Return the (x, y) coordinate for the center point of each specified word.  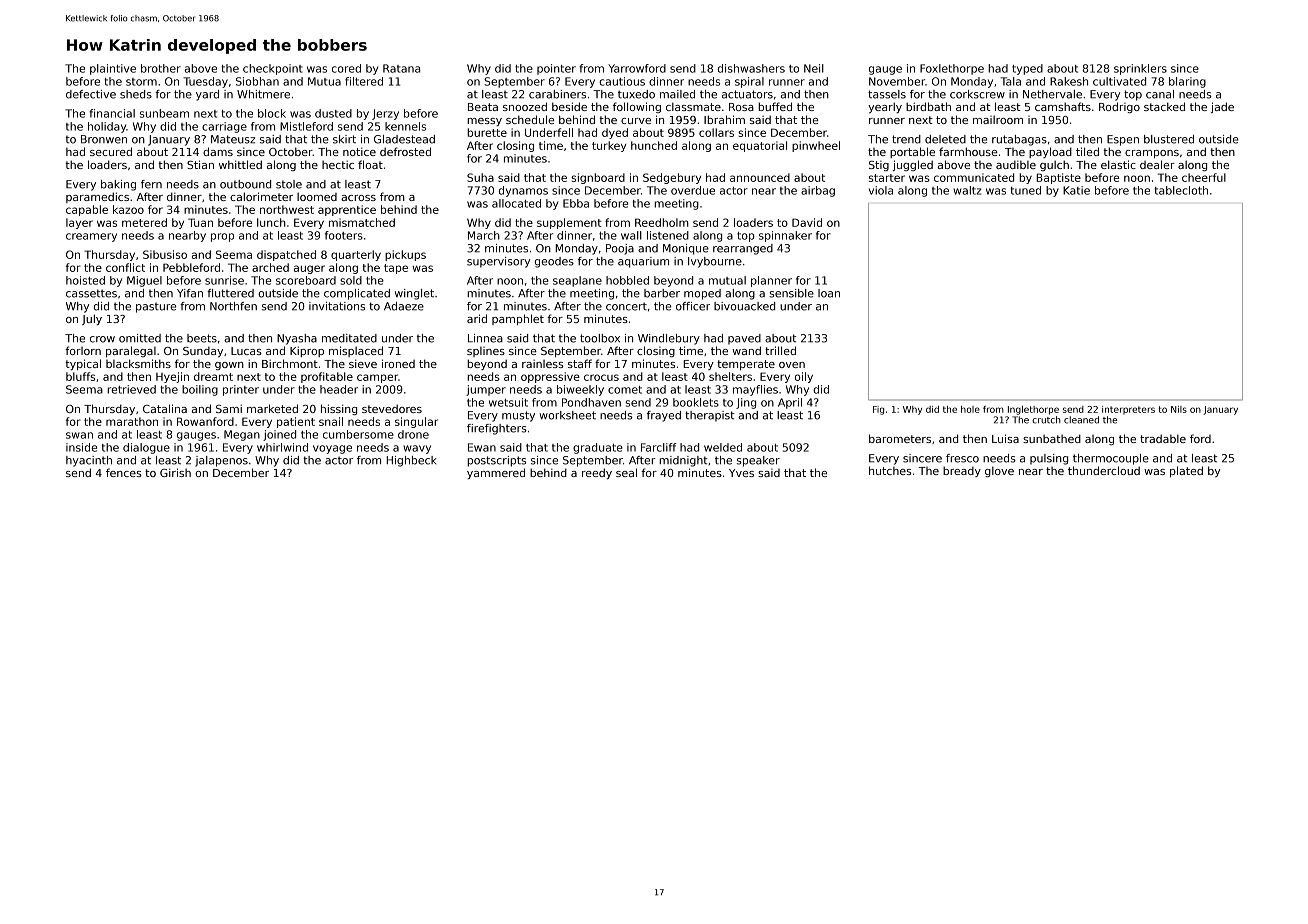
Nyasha (297, 339)
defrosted (405, 151)
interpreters (1128, 410)
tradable (1163, 438)
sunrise (224, 280)
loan (829, 293)
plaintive (113, 69)
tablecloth (1181, 190)
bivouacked (744, 306)
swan (79, 435)
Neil (814, 68)
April (790, 403)
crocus (601, 377)
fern (151, 184)
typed (1027, 69)
